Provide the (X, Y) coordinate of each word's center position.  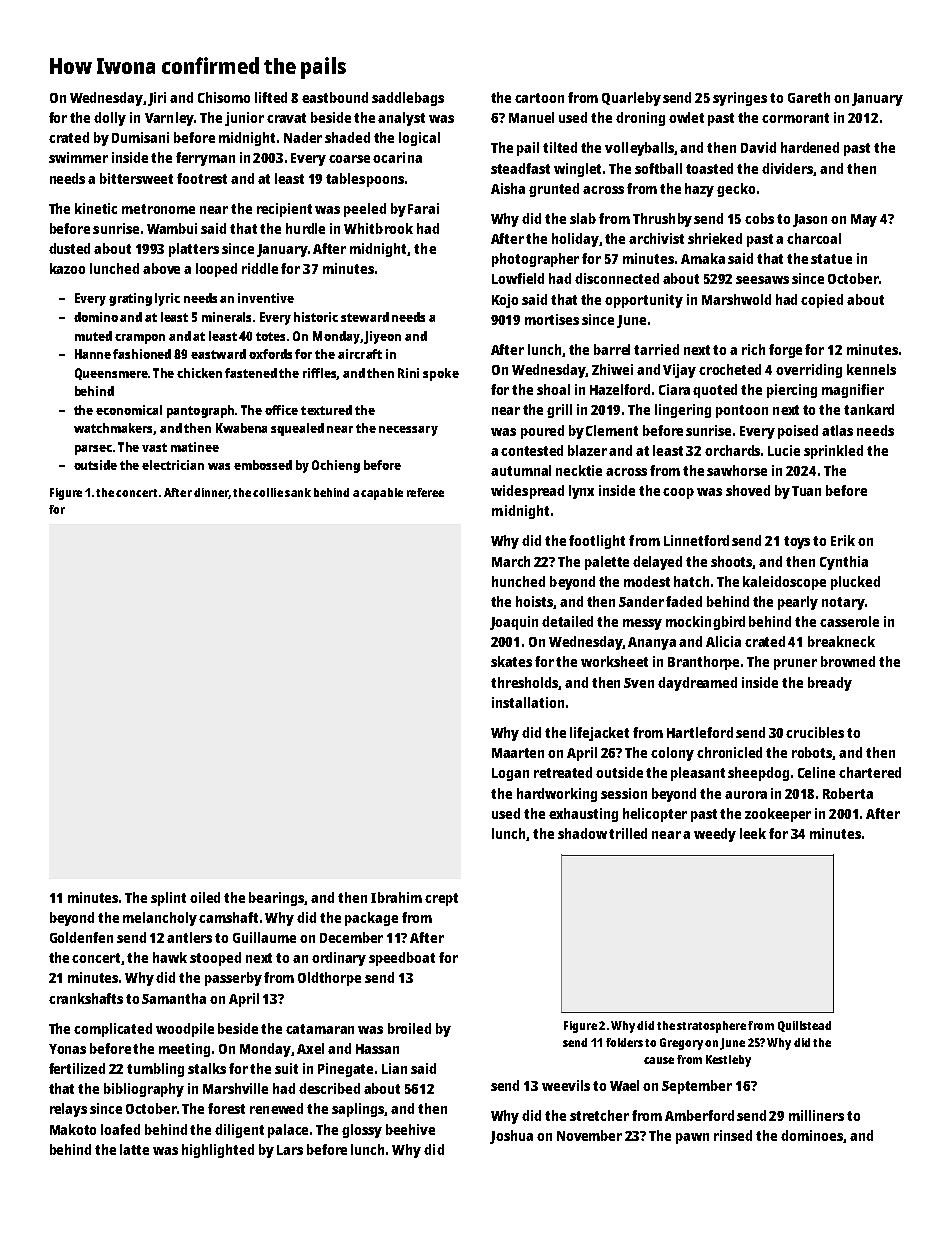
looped (216, 270)
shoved (748, 490)
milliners (816, 1115)
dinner (211, 493)
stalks (207, 1068)
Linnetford (696, 540)
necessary (408, 431)
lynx (581, 492)
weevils (566, 1085)
